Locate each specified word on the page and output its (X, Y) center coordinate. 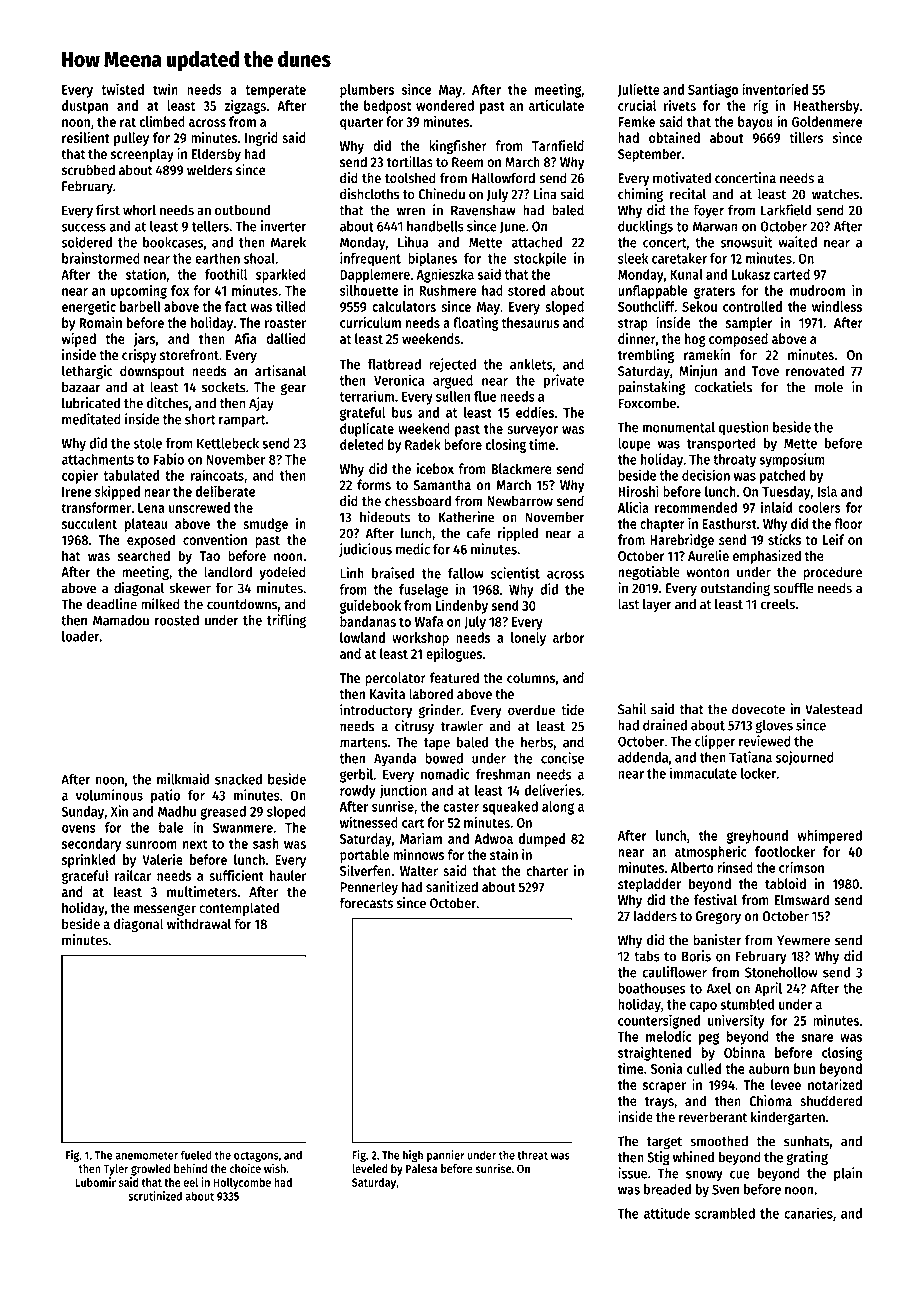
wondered (445, 105)
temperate (275, 91)
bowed (444, 758)
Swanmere (243, 827)
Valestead (833, 709)
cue (740, 1174)
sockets (224, 387)
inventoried (775, 89)
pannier (446, 1156)
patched (782, 477)
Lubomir (96, 1182)
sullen (453, 396)
